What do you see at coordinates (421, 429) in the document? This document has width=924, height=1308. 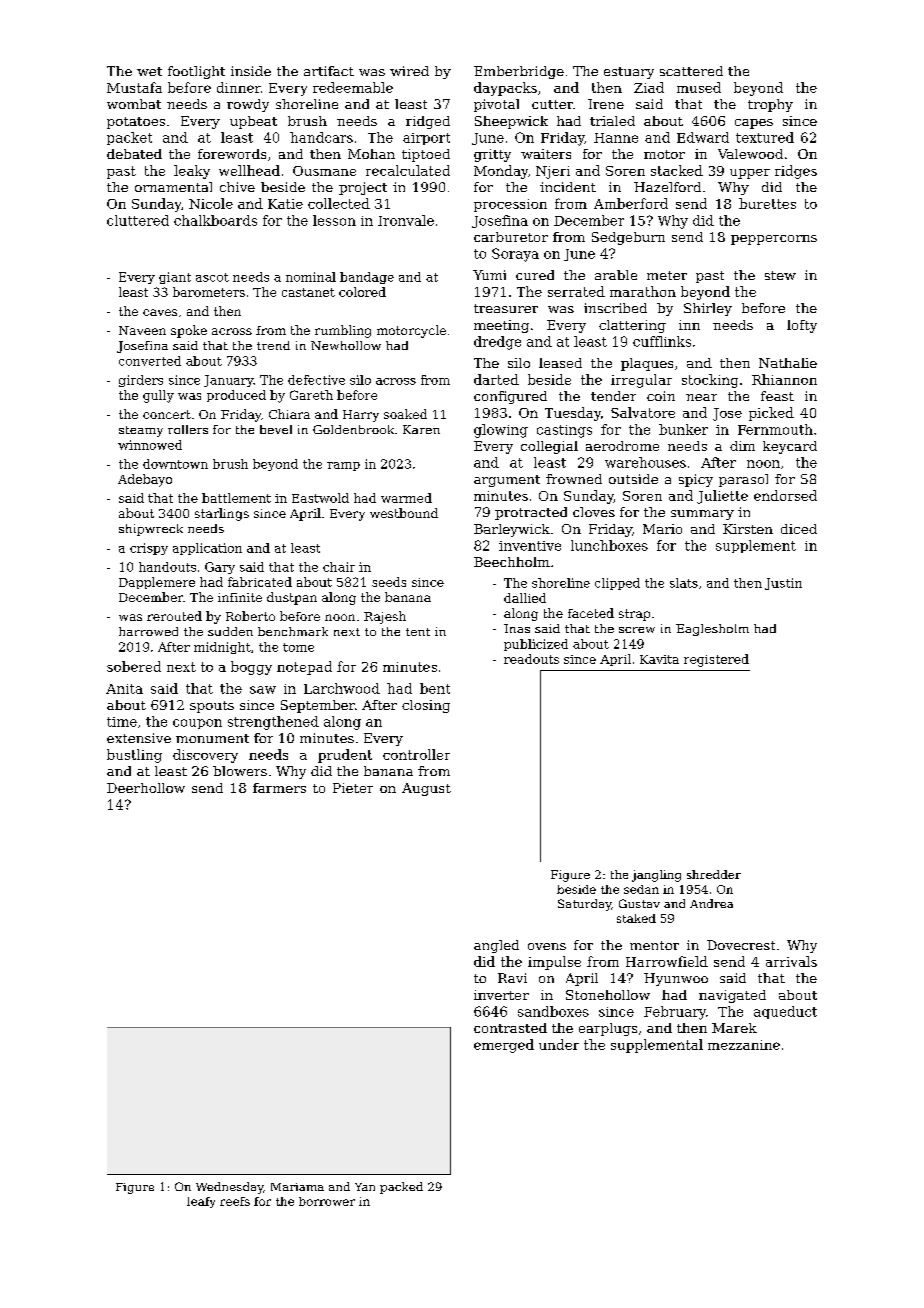 I see `Karen` at bounding box center [421, 429].
